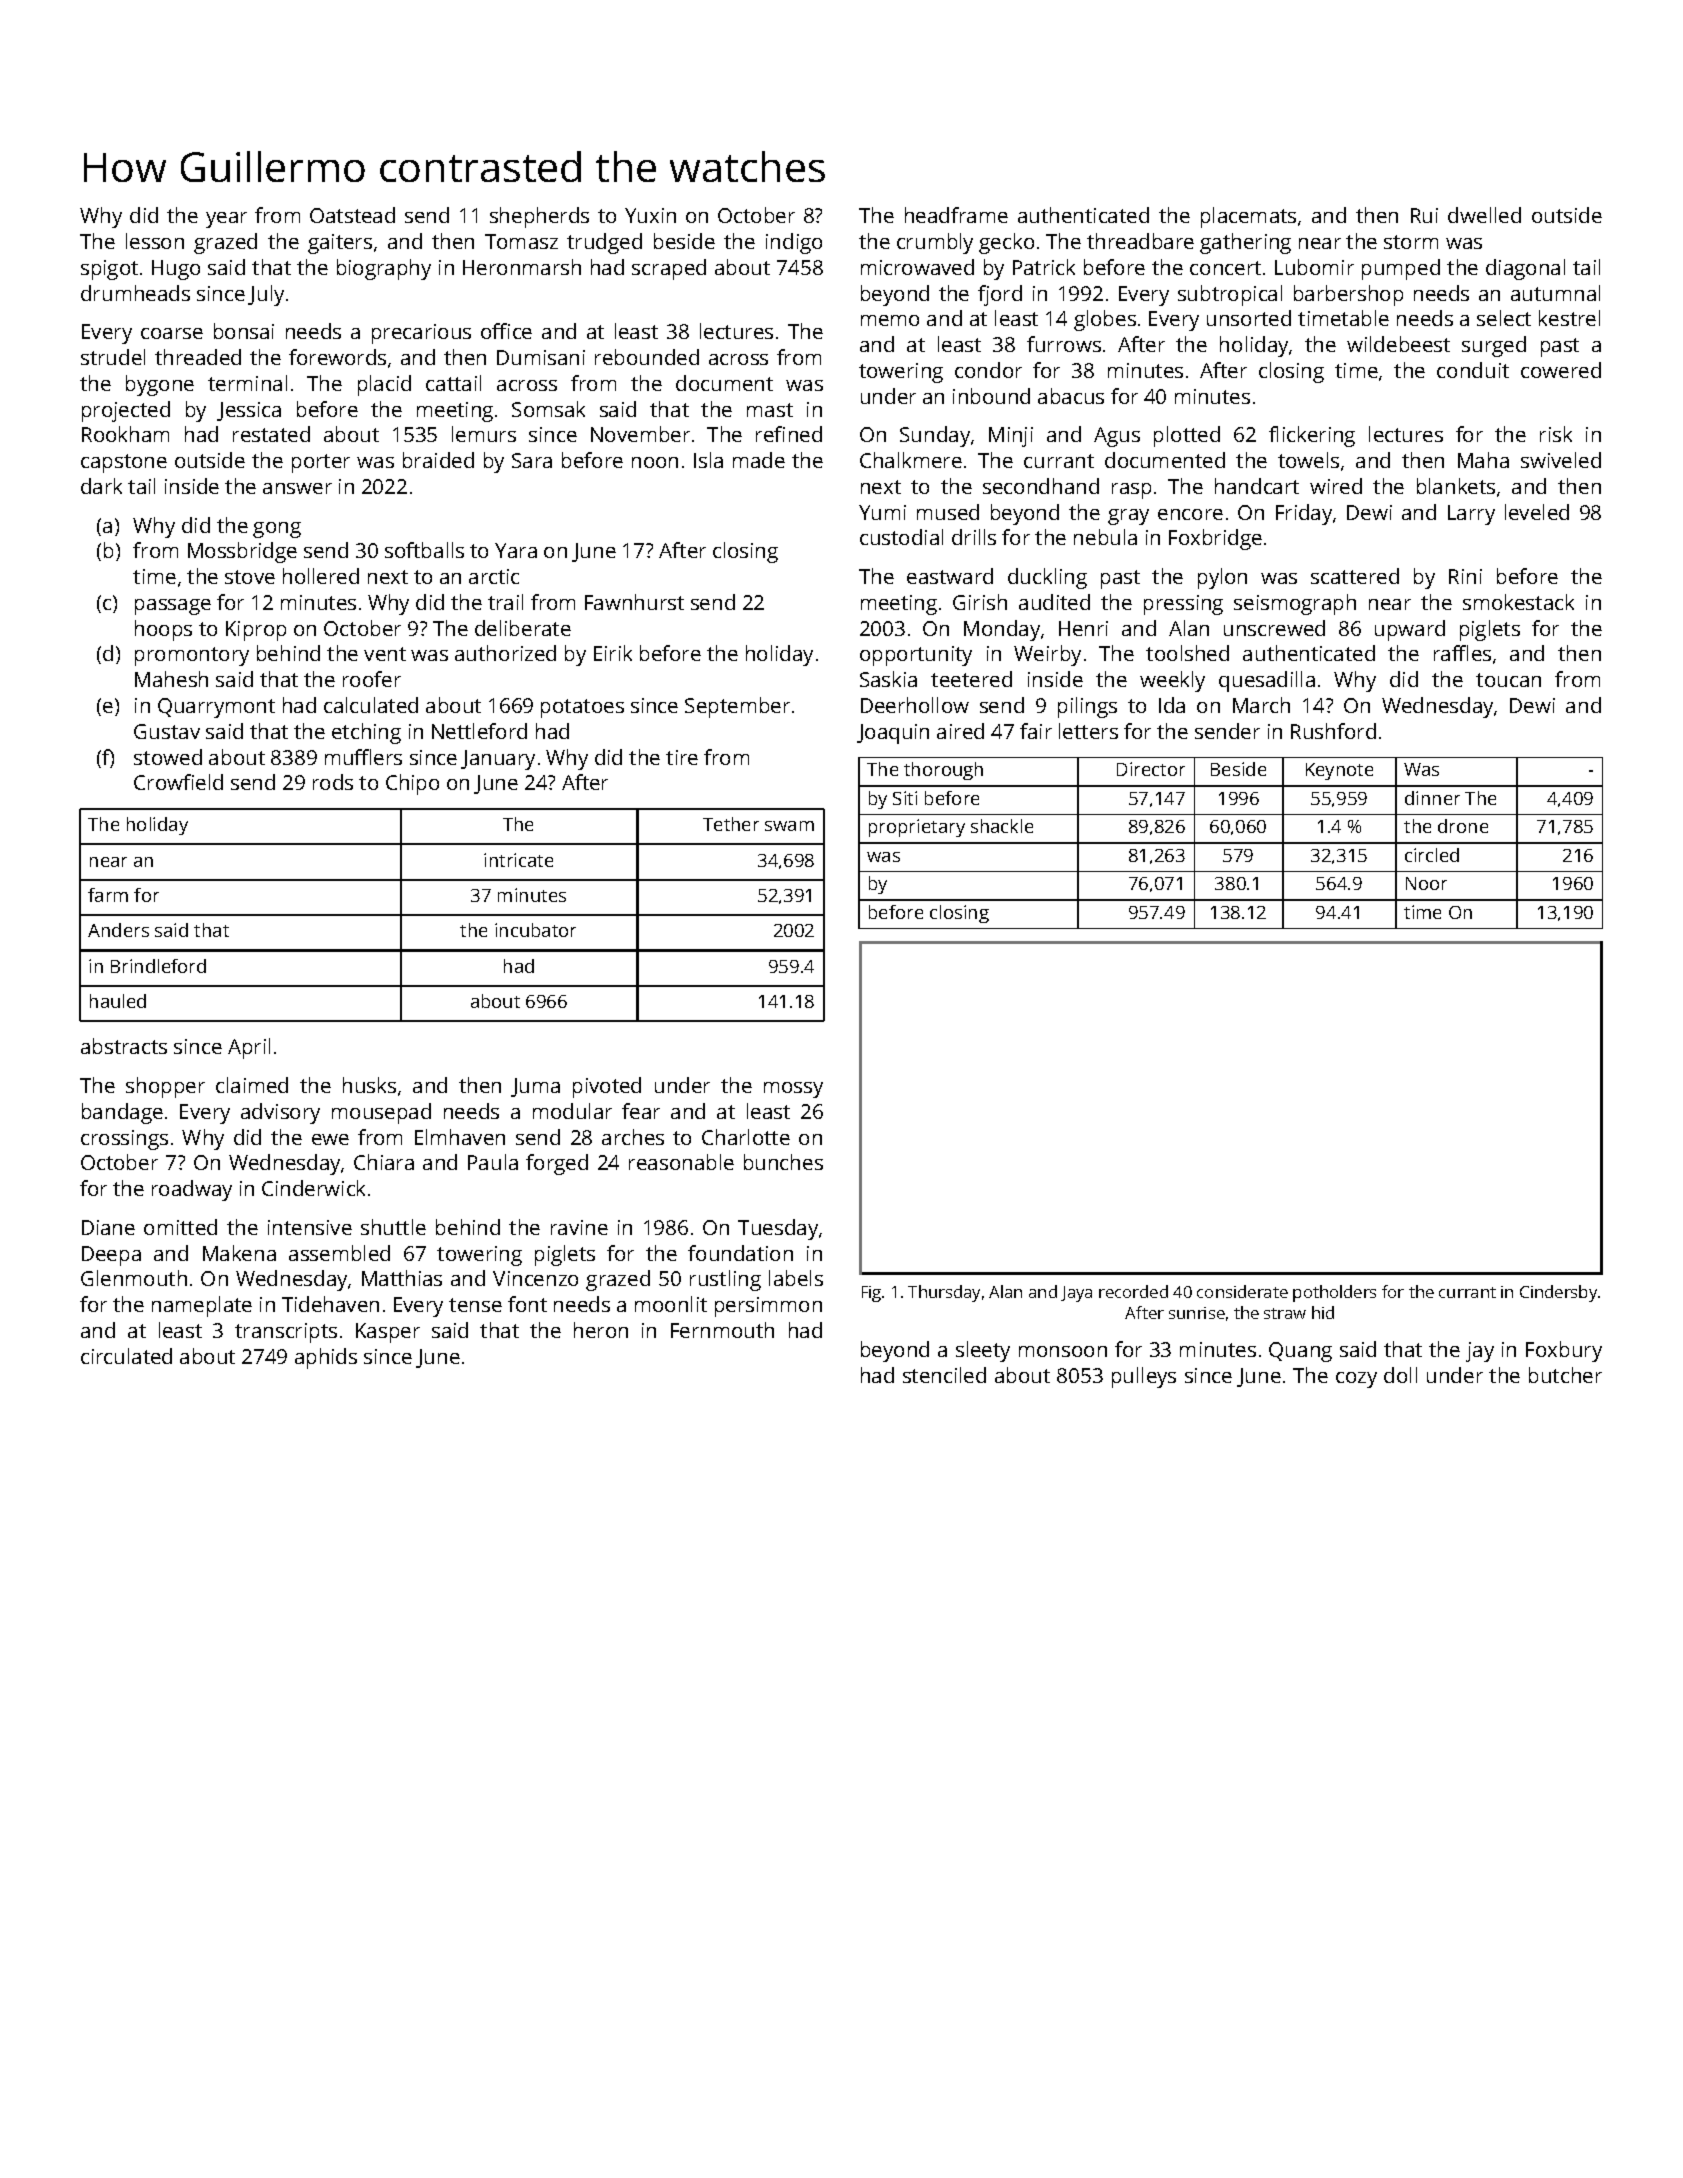 The height and width of the screenshot is (2178, 1683). I want to click on Yuxin, so click(650, 215).
